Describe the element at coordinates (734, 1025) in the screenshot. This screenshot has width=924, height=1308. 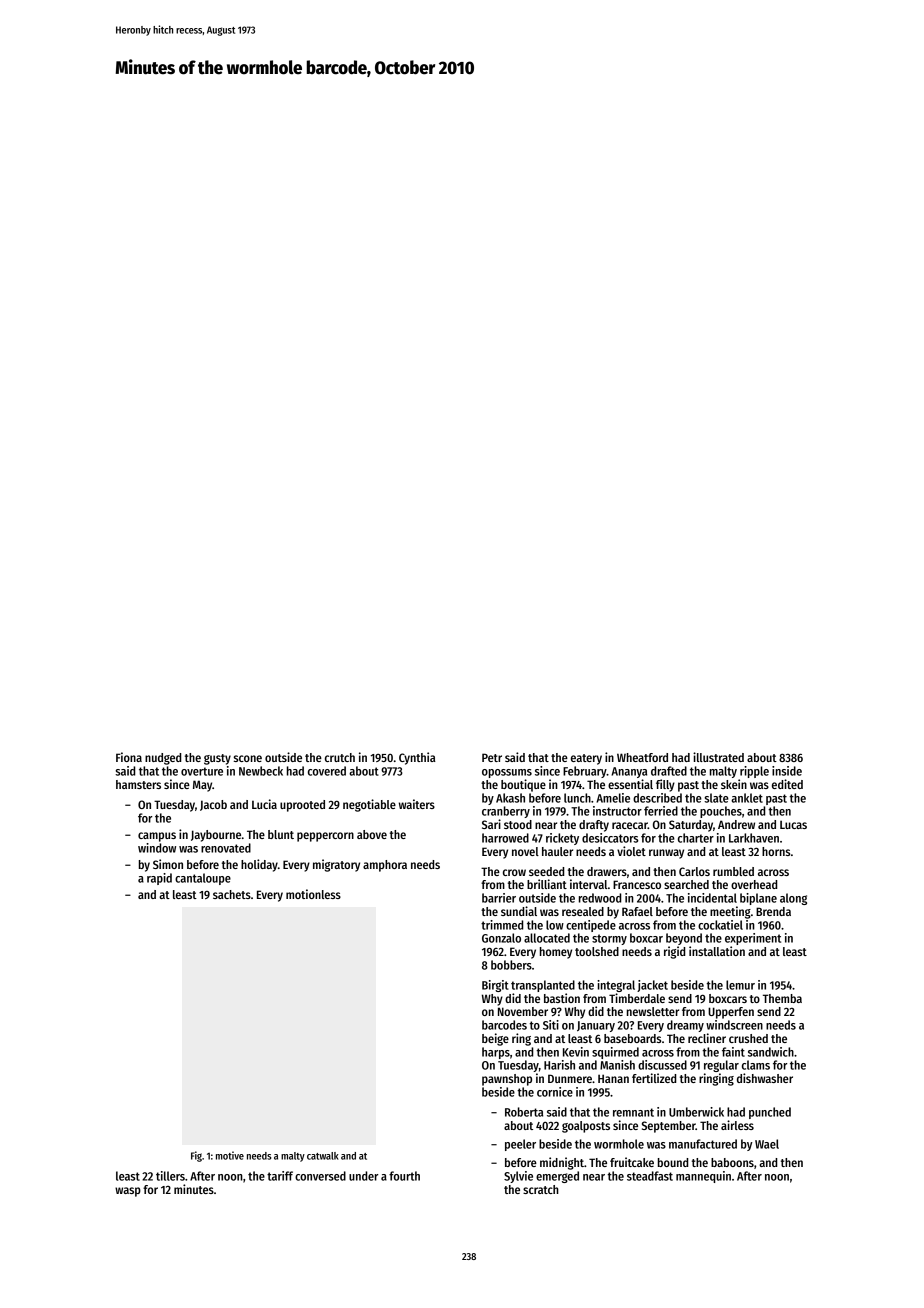
I see `windscreen` at that location.
